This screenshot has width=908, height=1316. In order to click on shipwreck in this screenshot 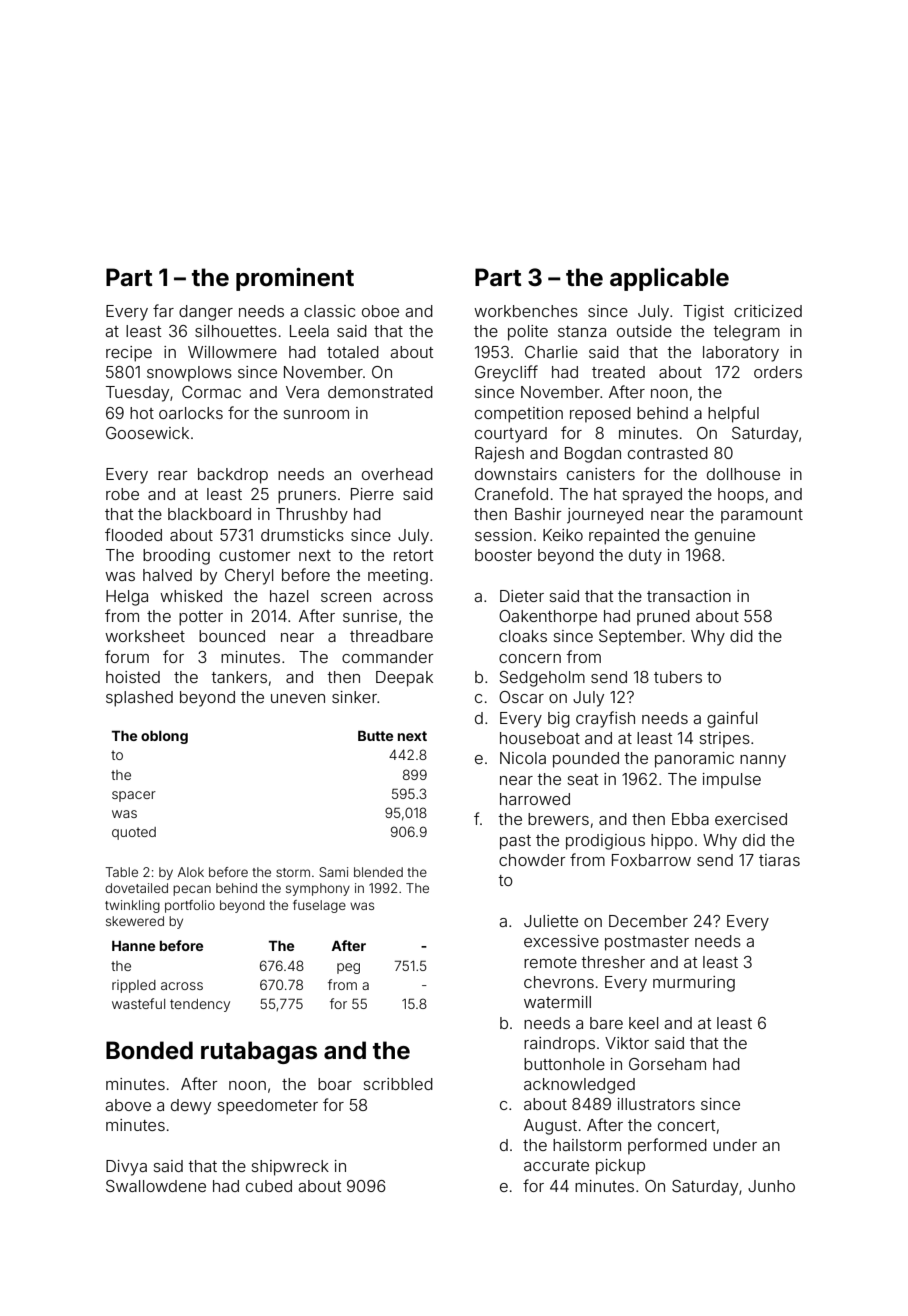, I will do `click(290, 1168)`.
